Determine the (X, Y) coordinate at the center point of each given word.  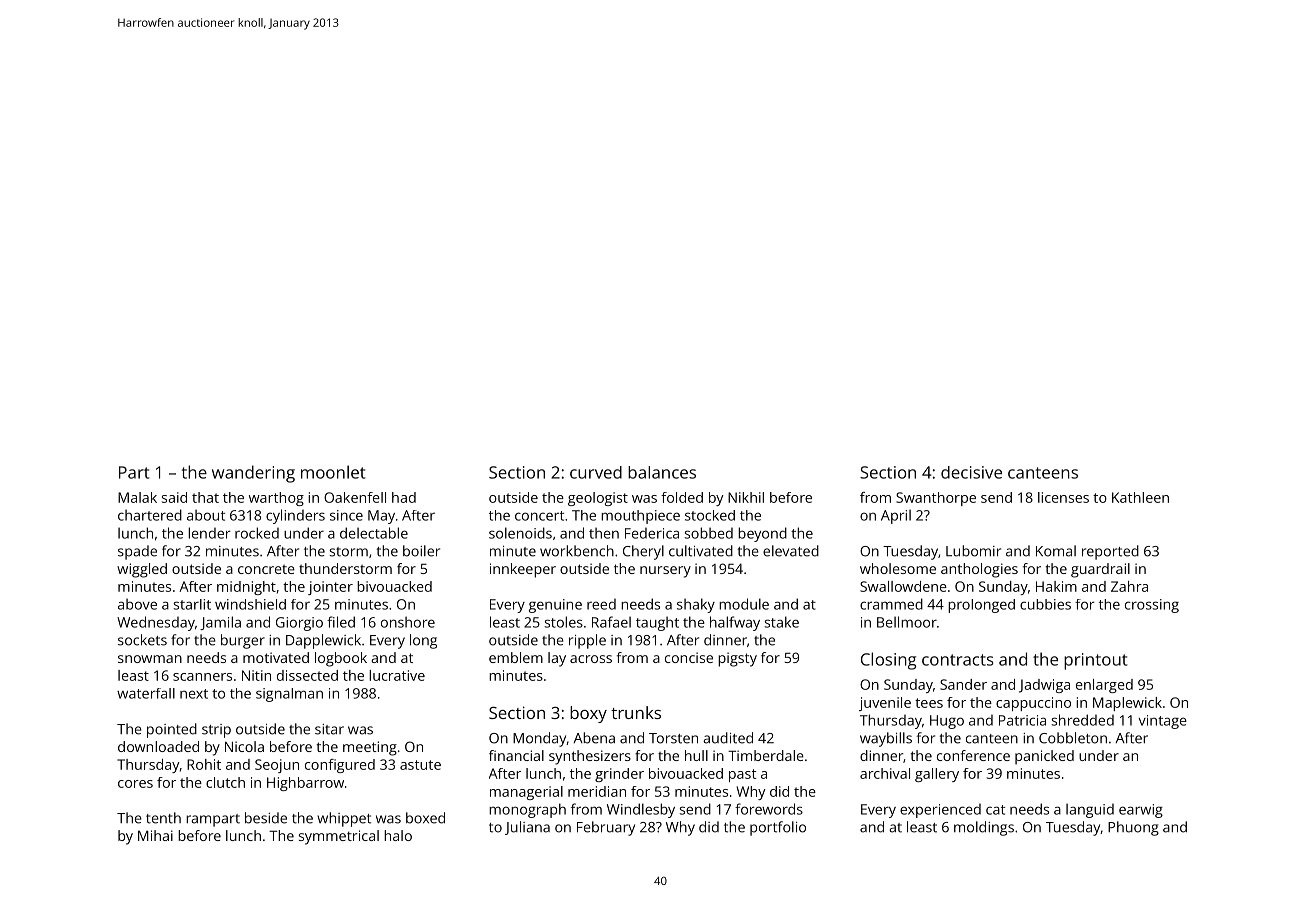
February (606, 828)
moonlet (333, 472)
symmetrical (339, 837)
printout (1095, 661)
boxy (588, 714)
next (194, 694)
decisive (971, 472)
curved (596, 472)
